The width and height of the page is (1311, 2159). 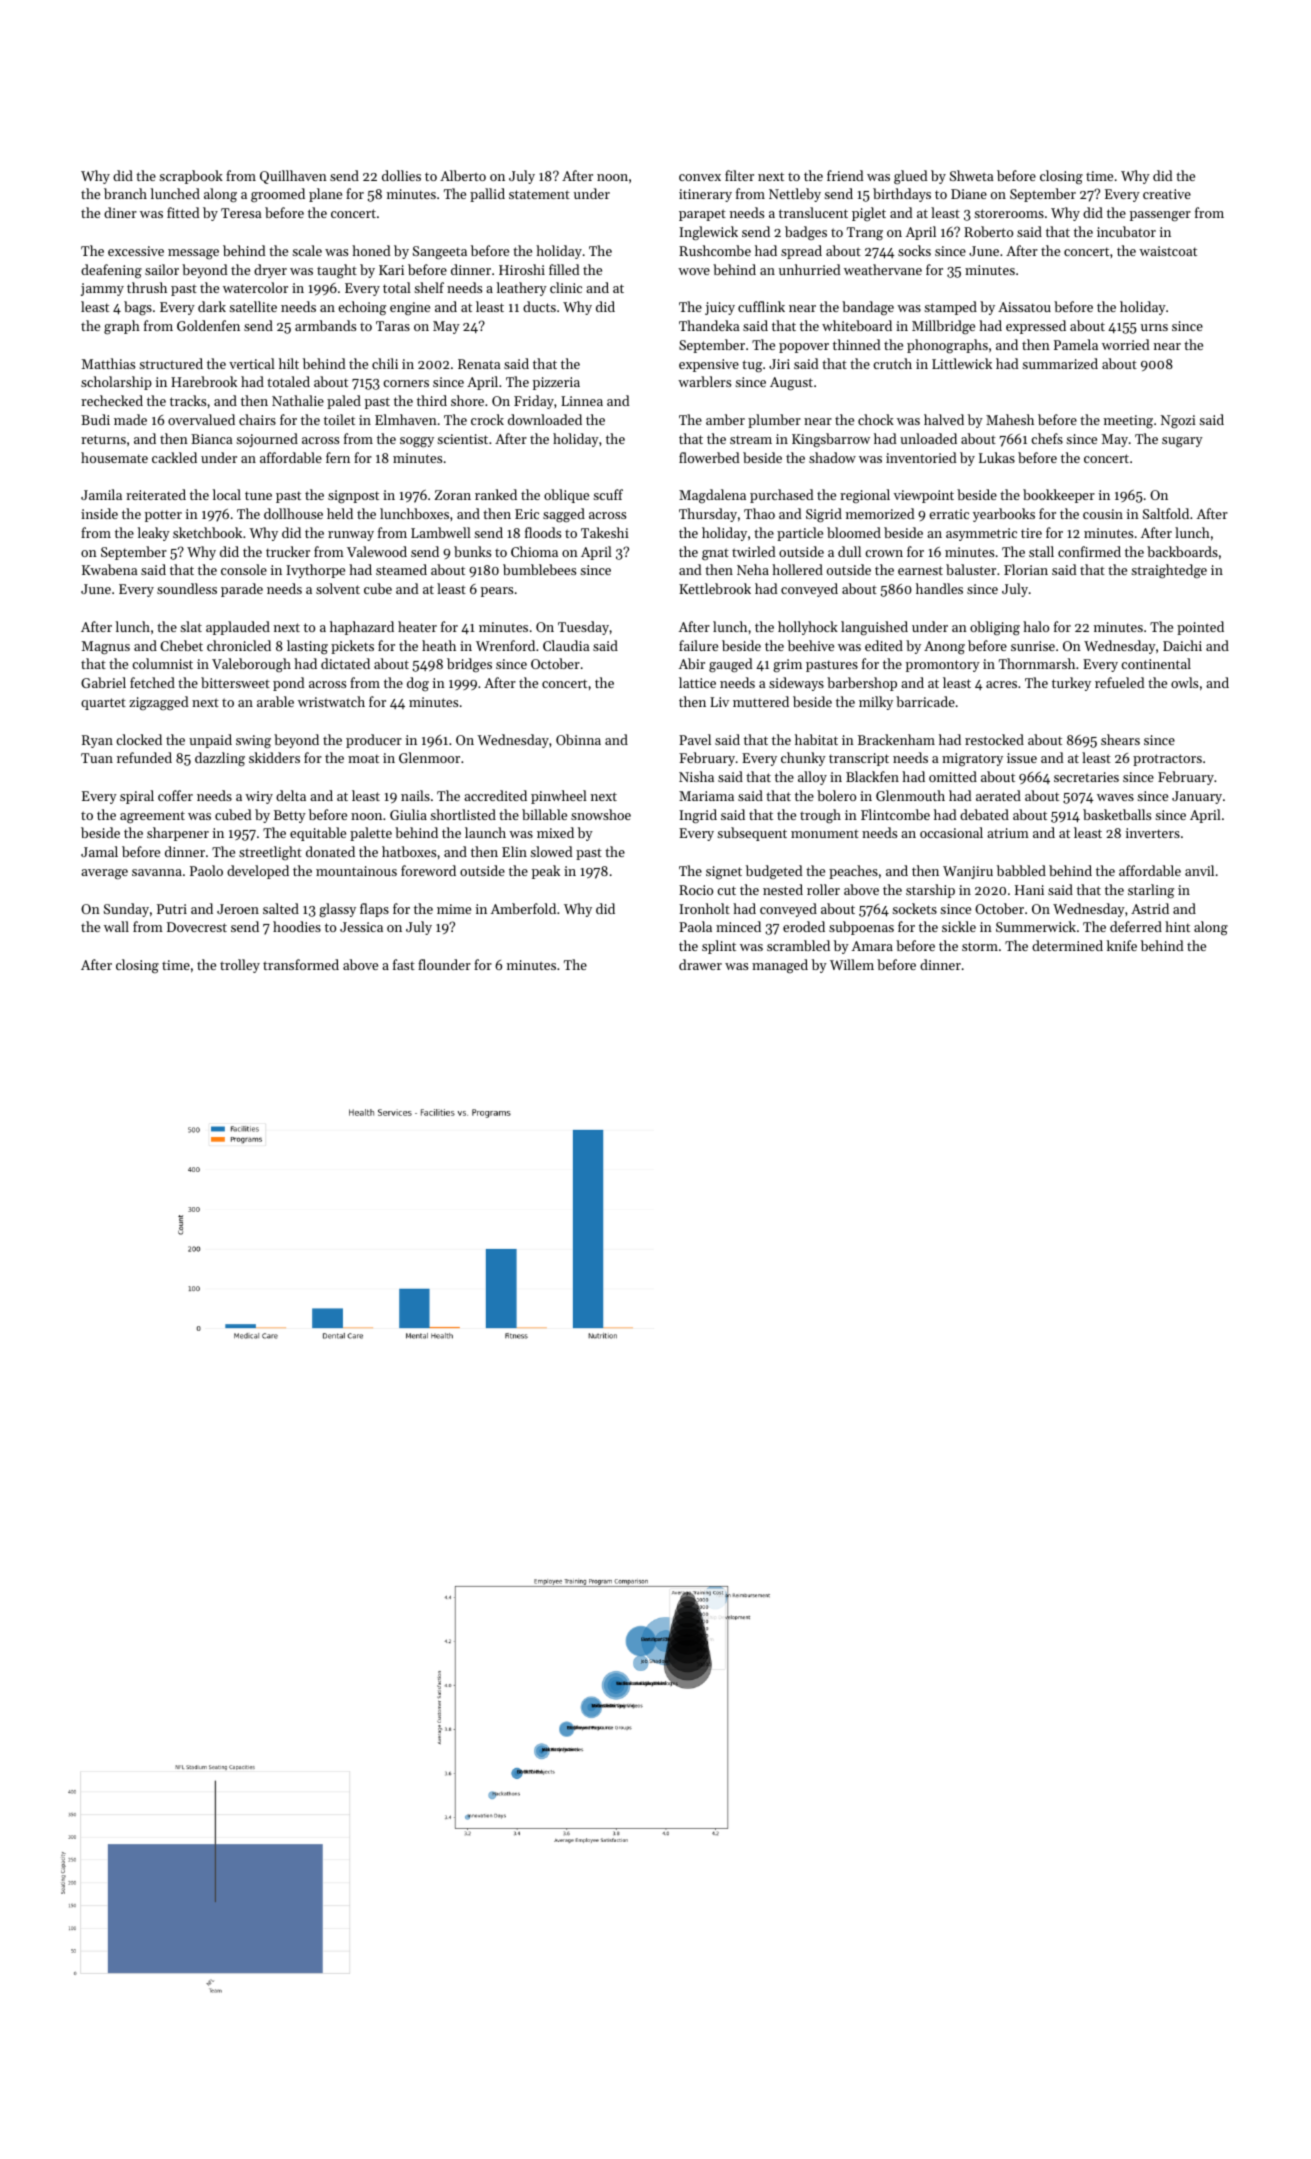 I want to click on budgeted, so click(x=774, y=872).
